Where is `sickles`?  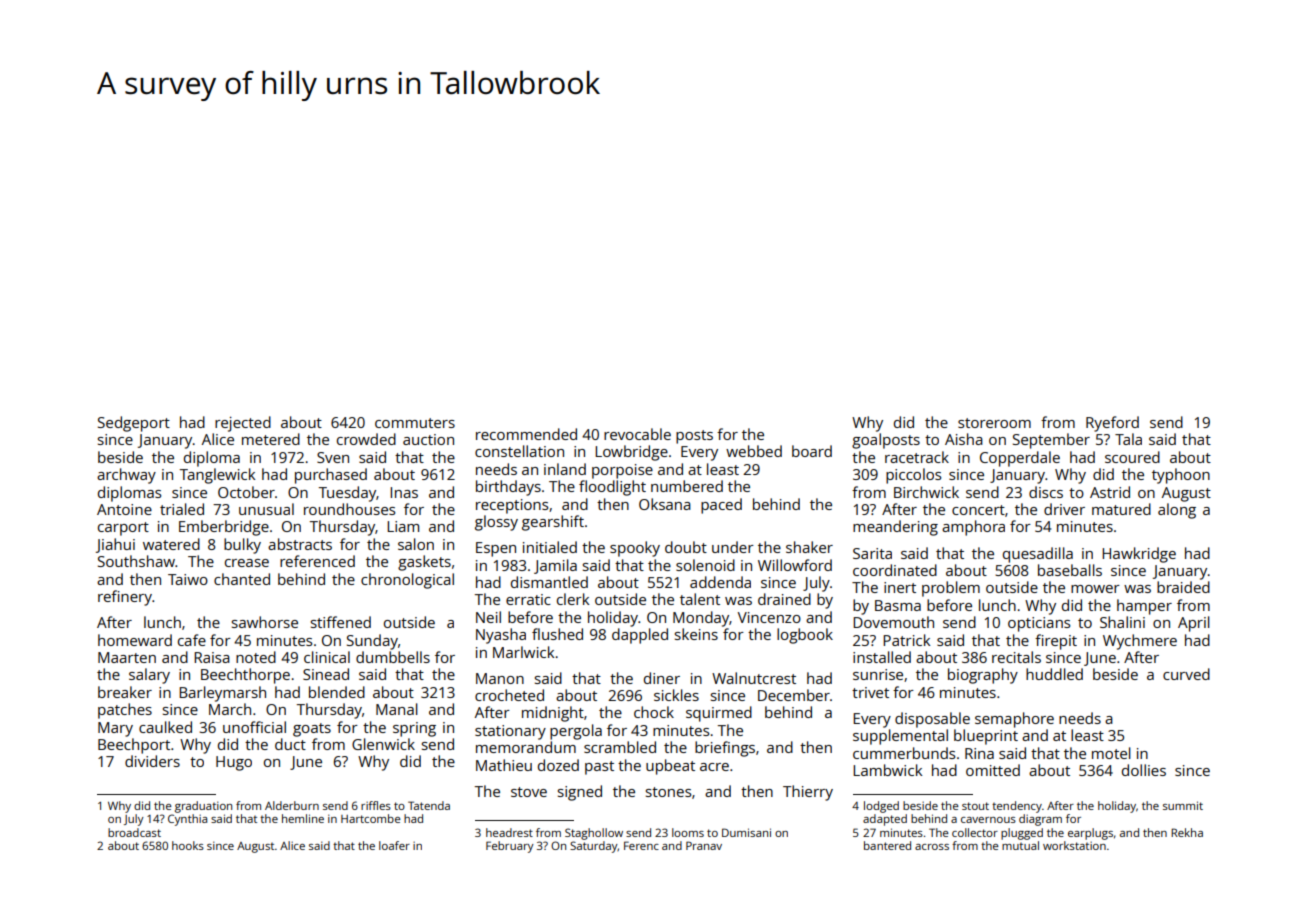 sickles is located at coordinates (676, 695).
